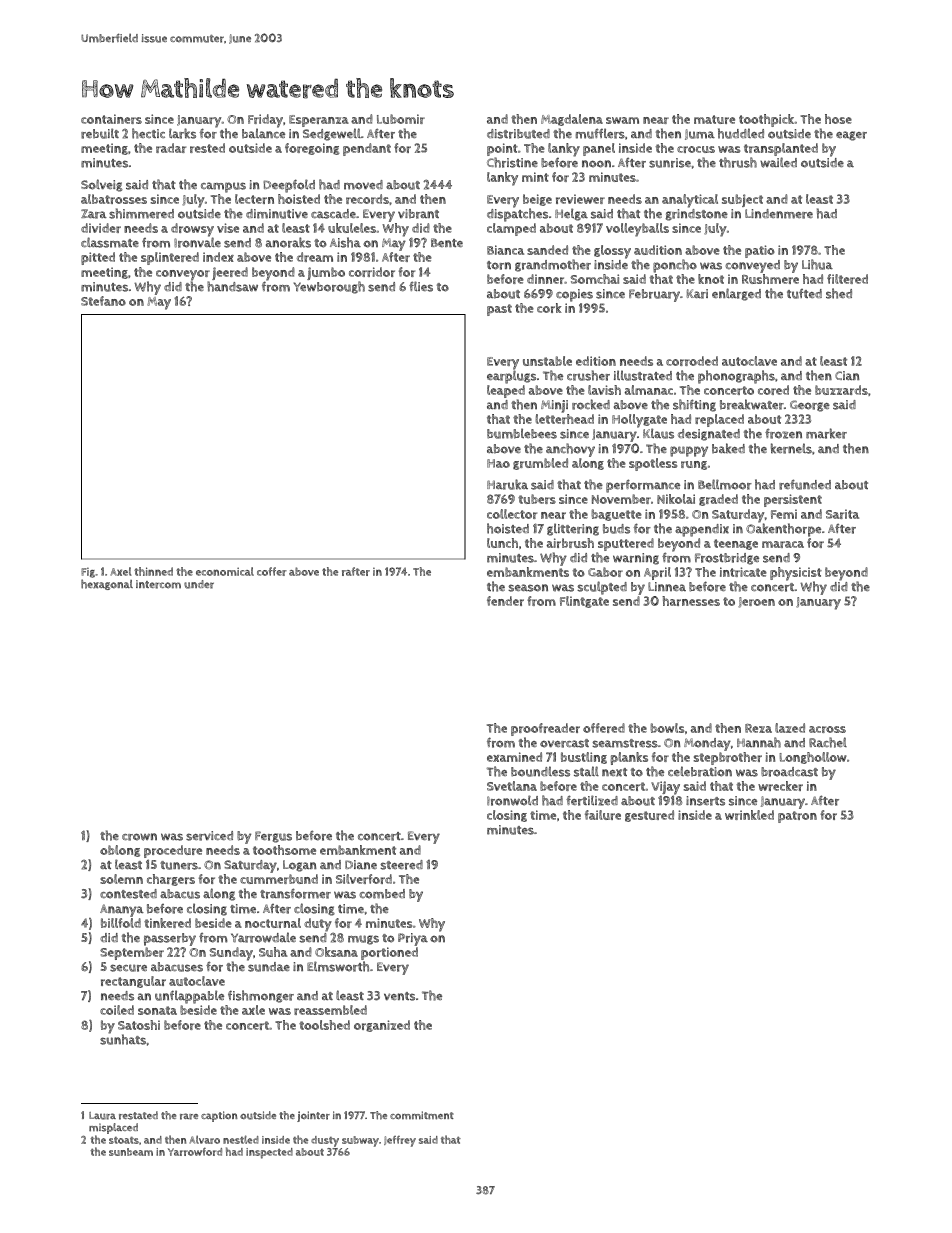  I want to click on commitment, so click(422, 1115).
